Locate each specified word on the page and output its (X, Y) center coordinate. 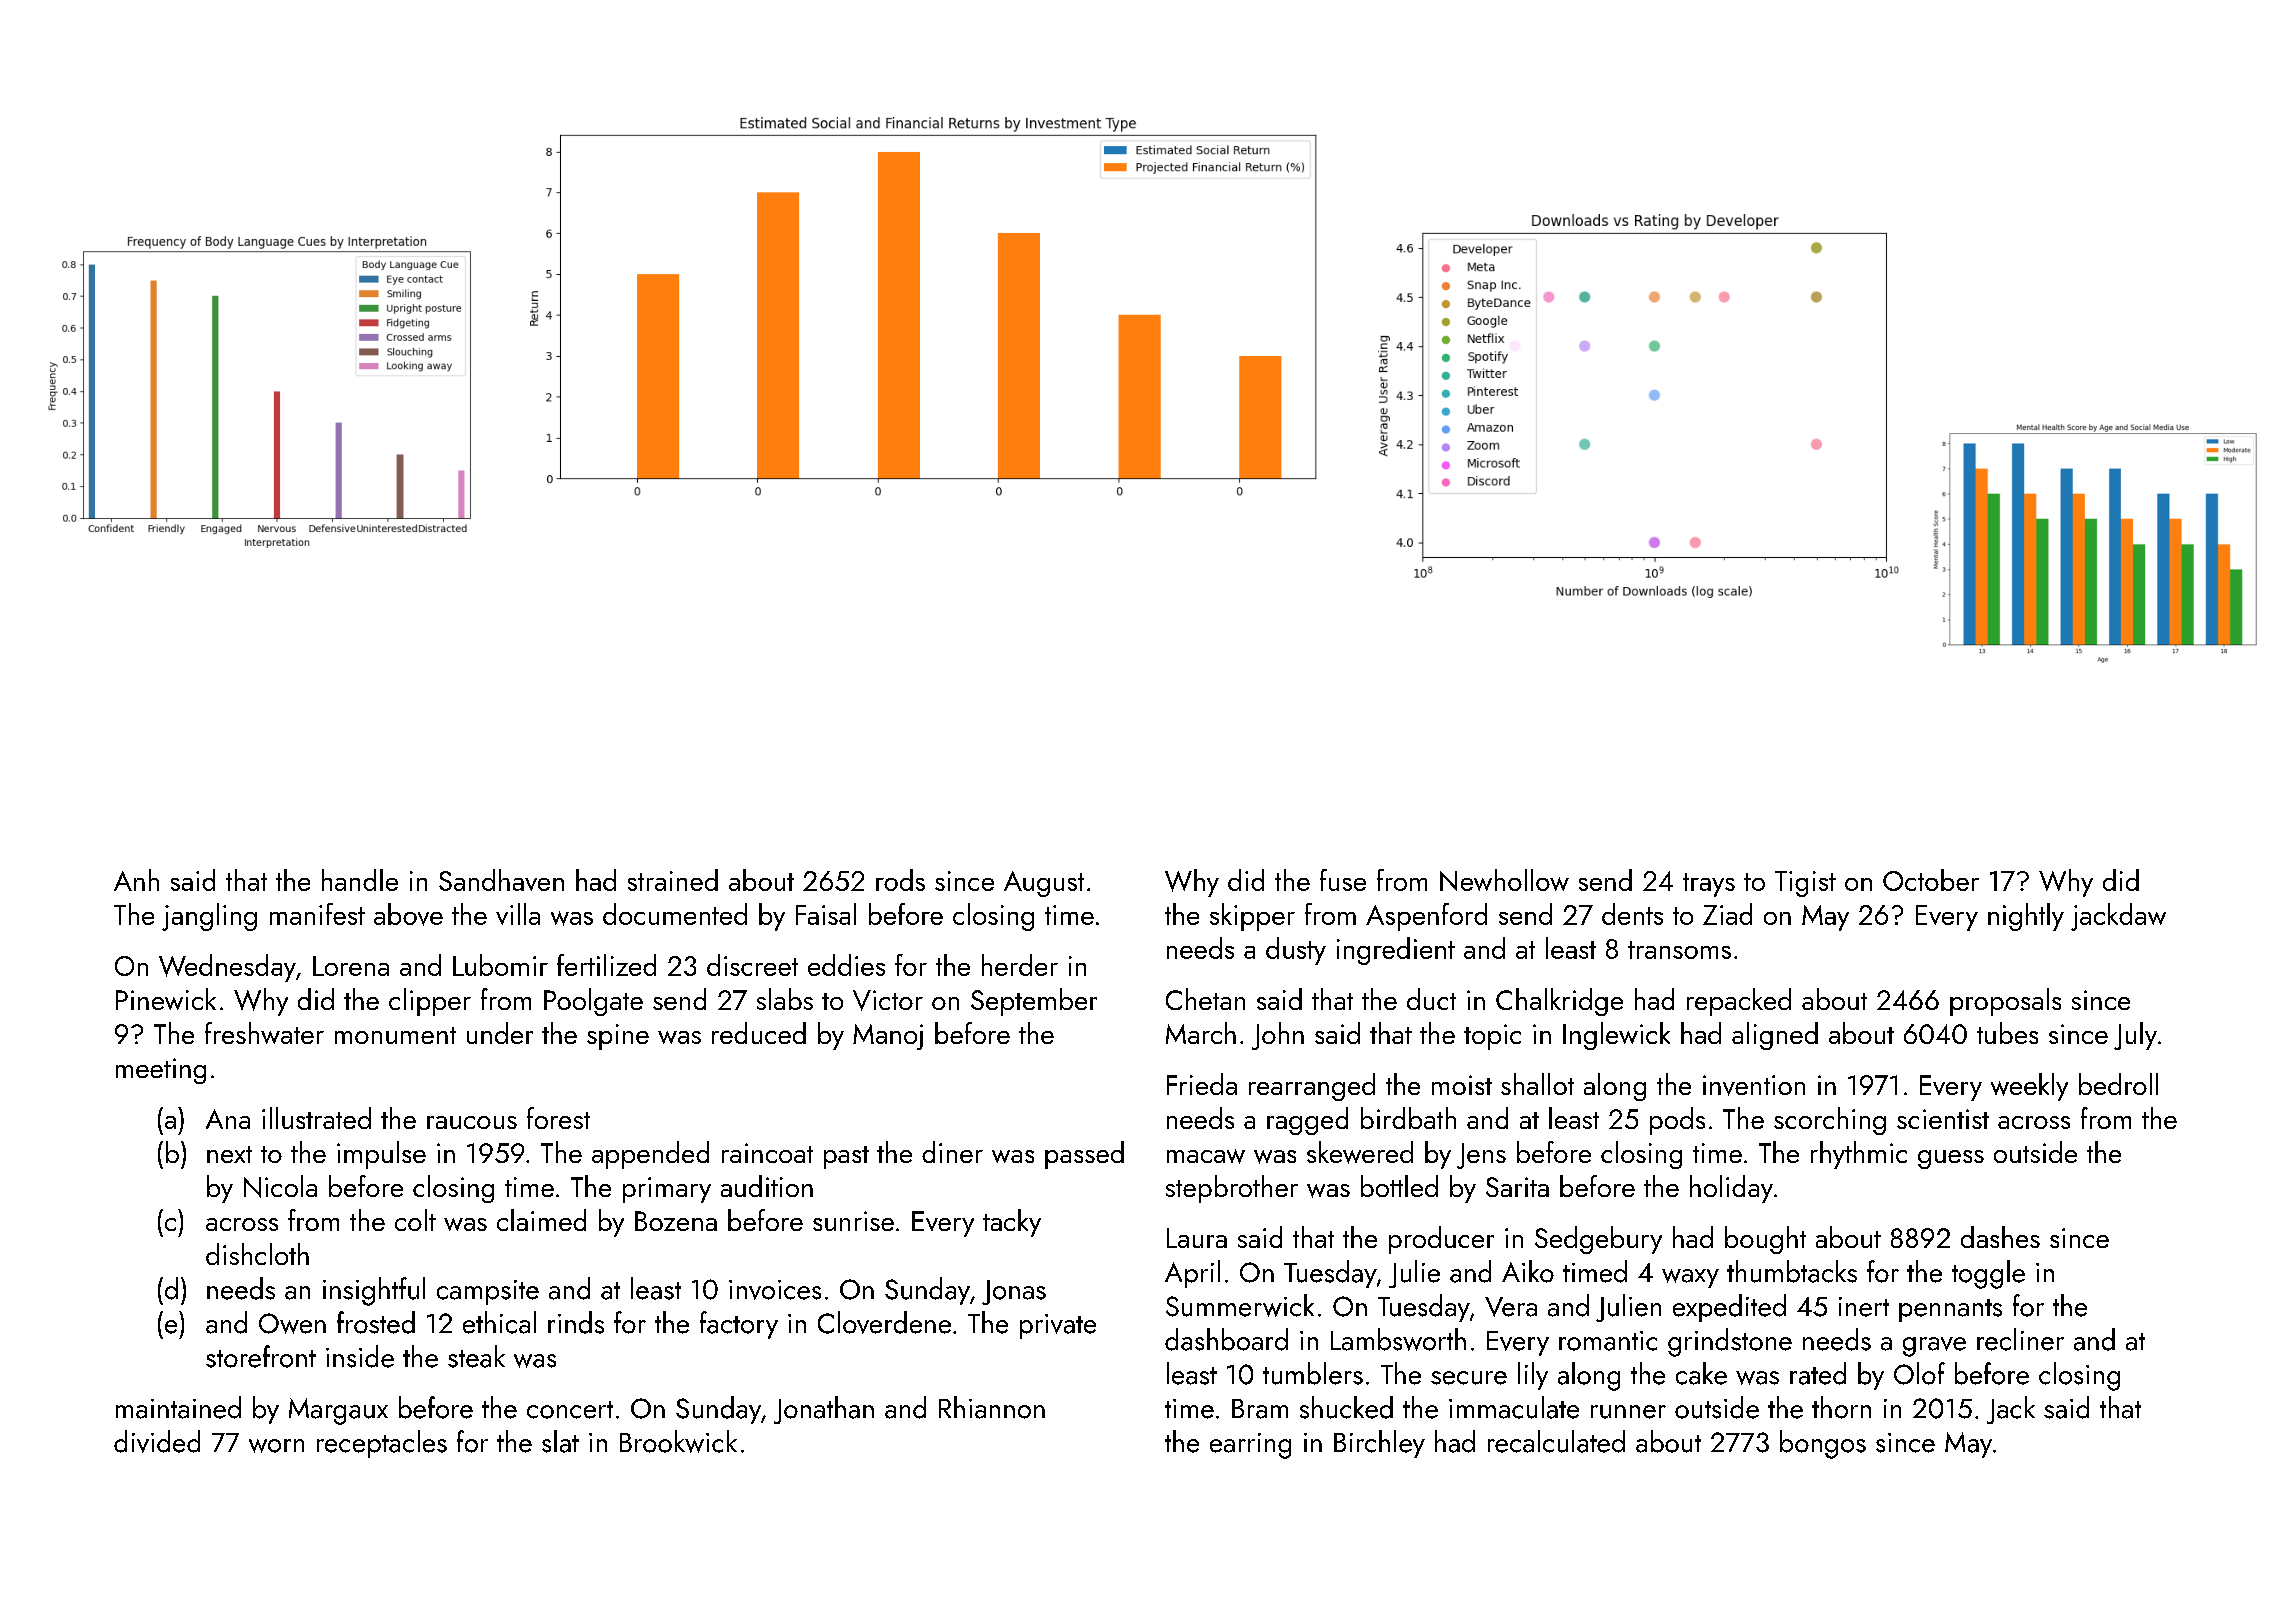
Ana (228, 1119)
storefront (261, 1356)
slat (560, 1441)
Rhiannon (992, 1407)
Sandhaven (501, 880)
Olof (1919, 1373)
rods (900, 880)
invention (1754, 1085)
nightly (2026, 917)
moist (1462, 1085)
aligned (1775, 1036)
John (1278, 1036)
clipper (430, 1002)
